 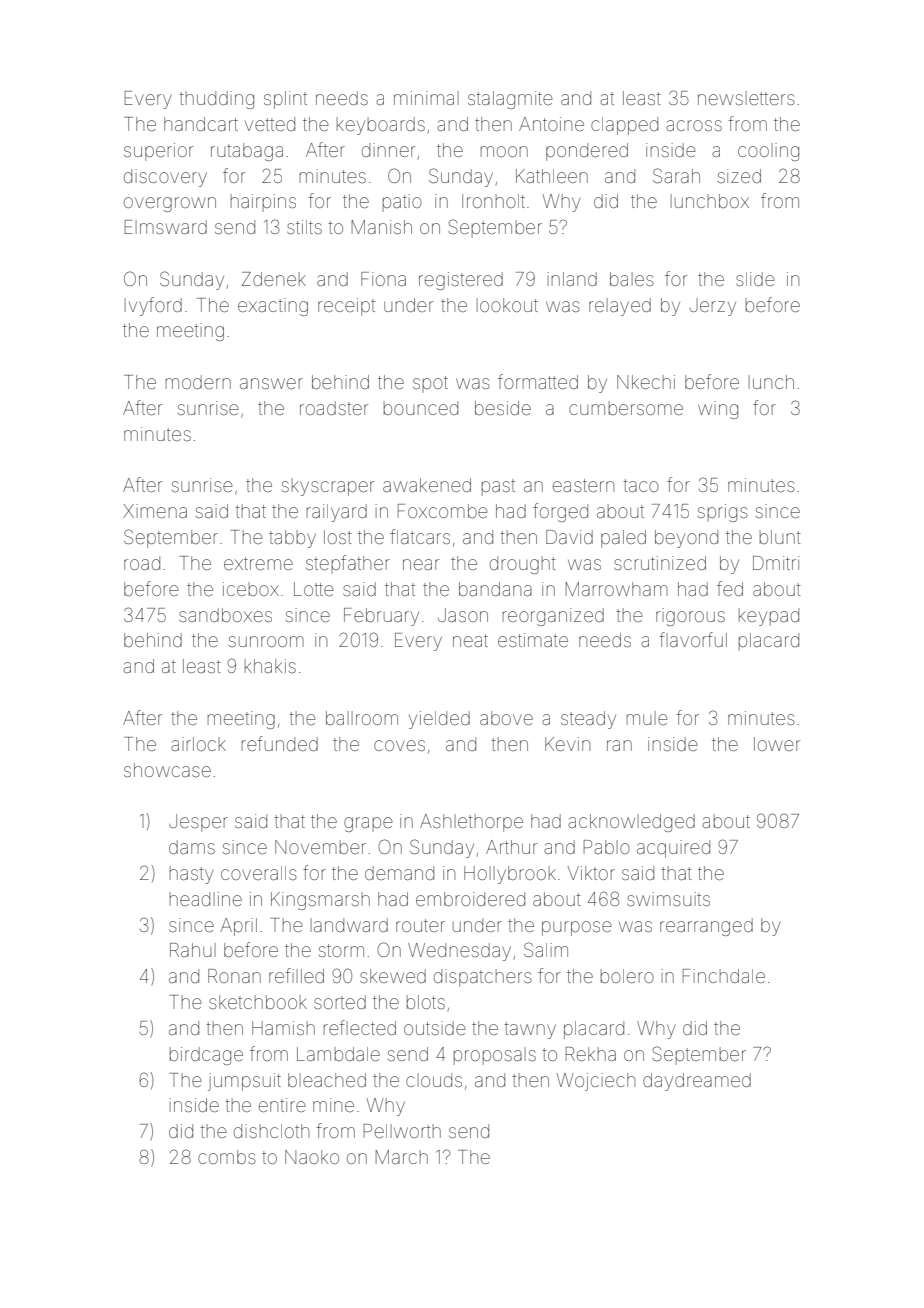 What do you see at coordinates (193, 950) in the image?
I see `Rahul` at bounding box center [193, 950].
